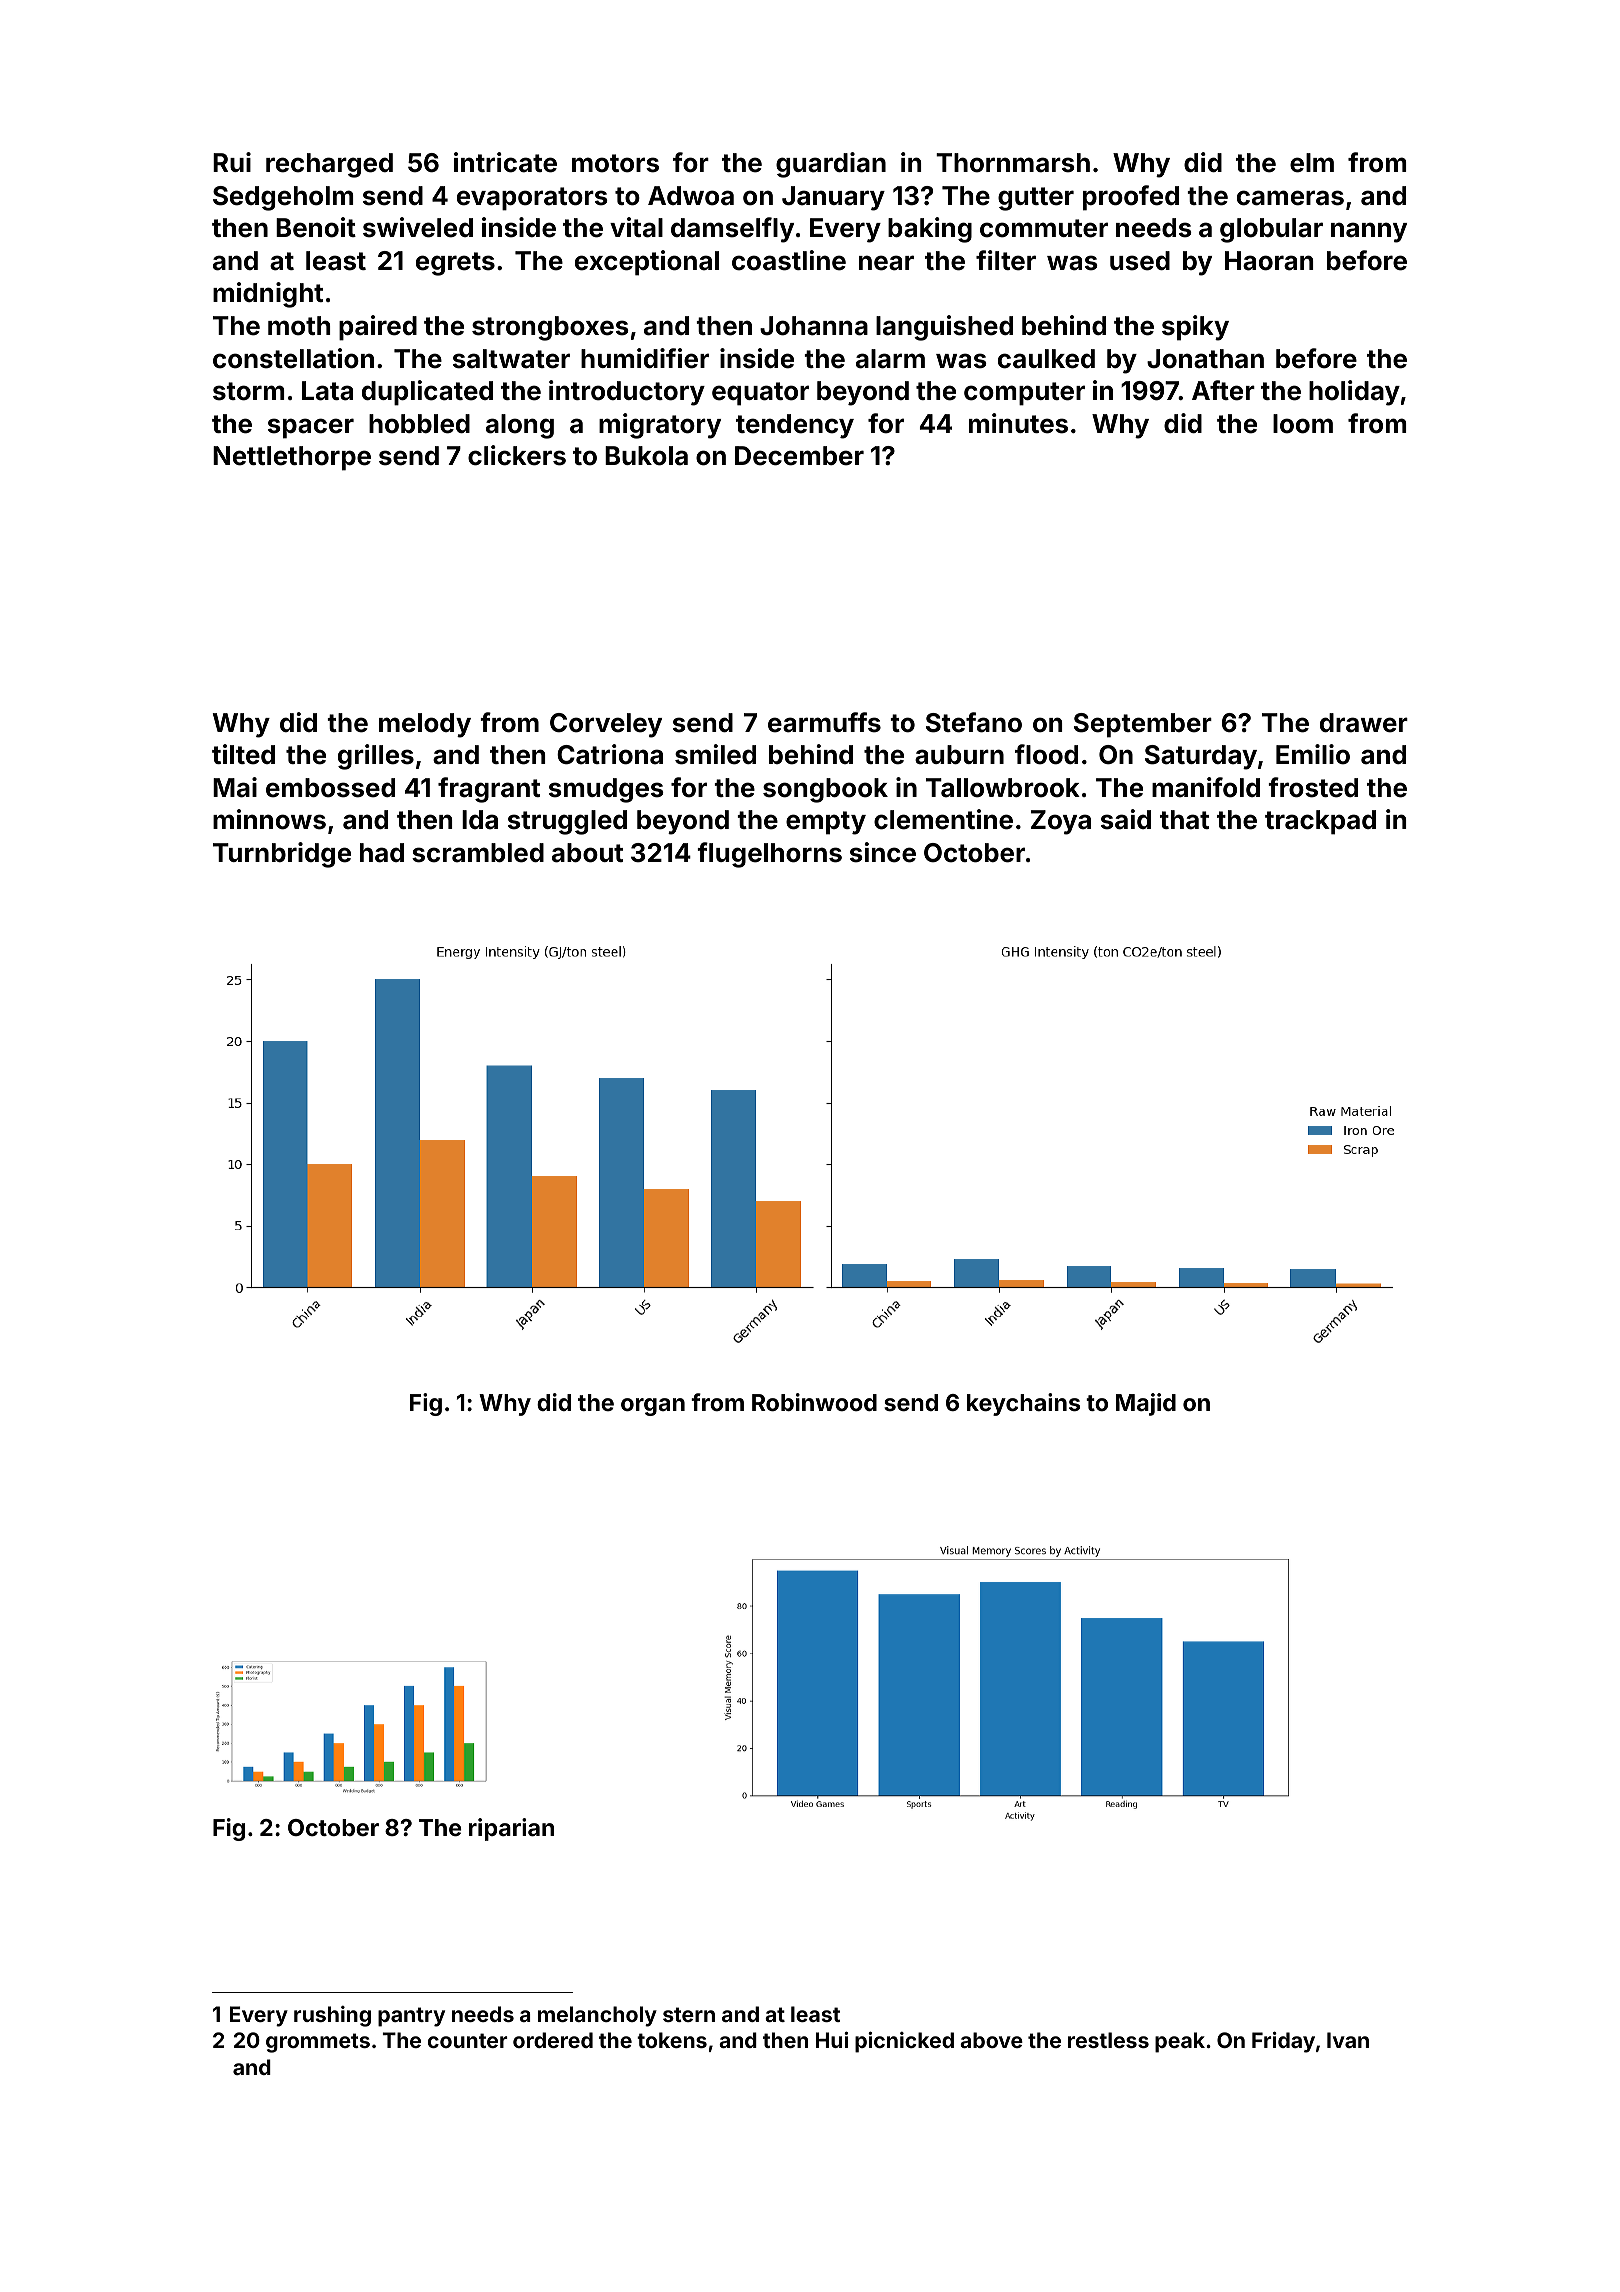 The width and height of the image is (1620, 2292). What do you see at coordinates (1146, 1404) in the image?
I see `Majid` at bounding box center [1146, 1404].
